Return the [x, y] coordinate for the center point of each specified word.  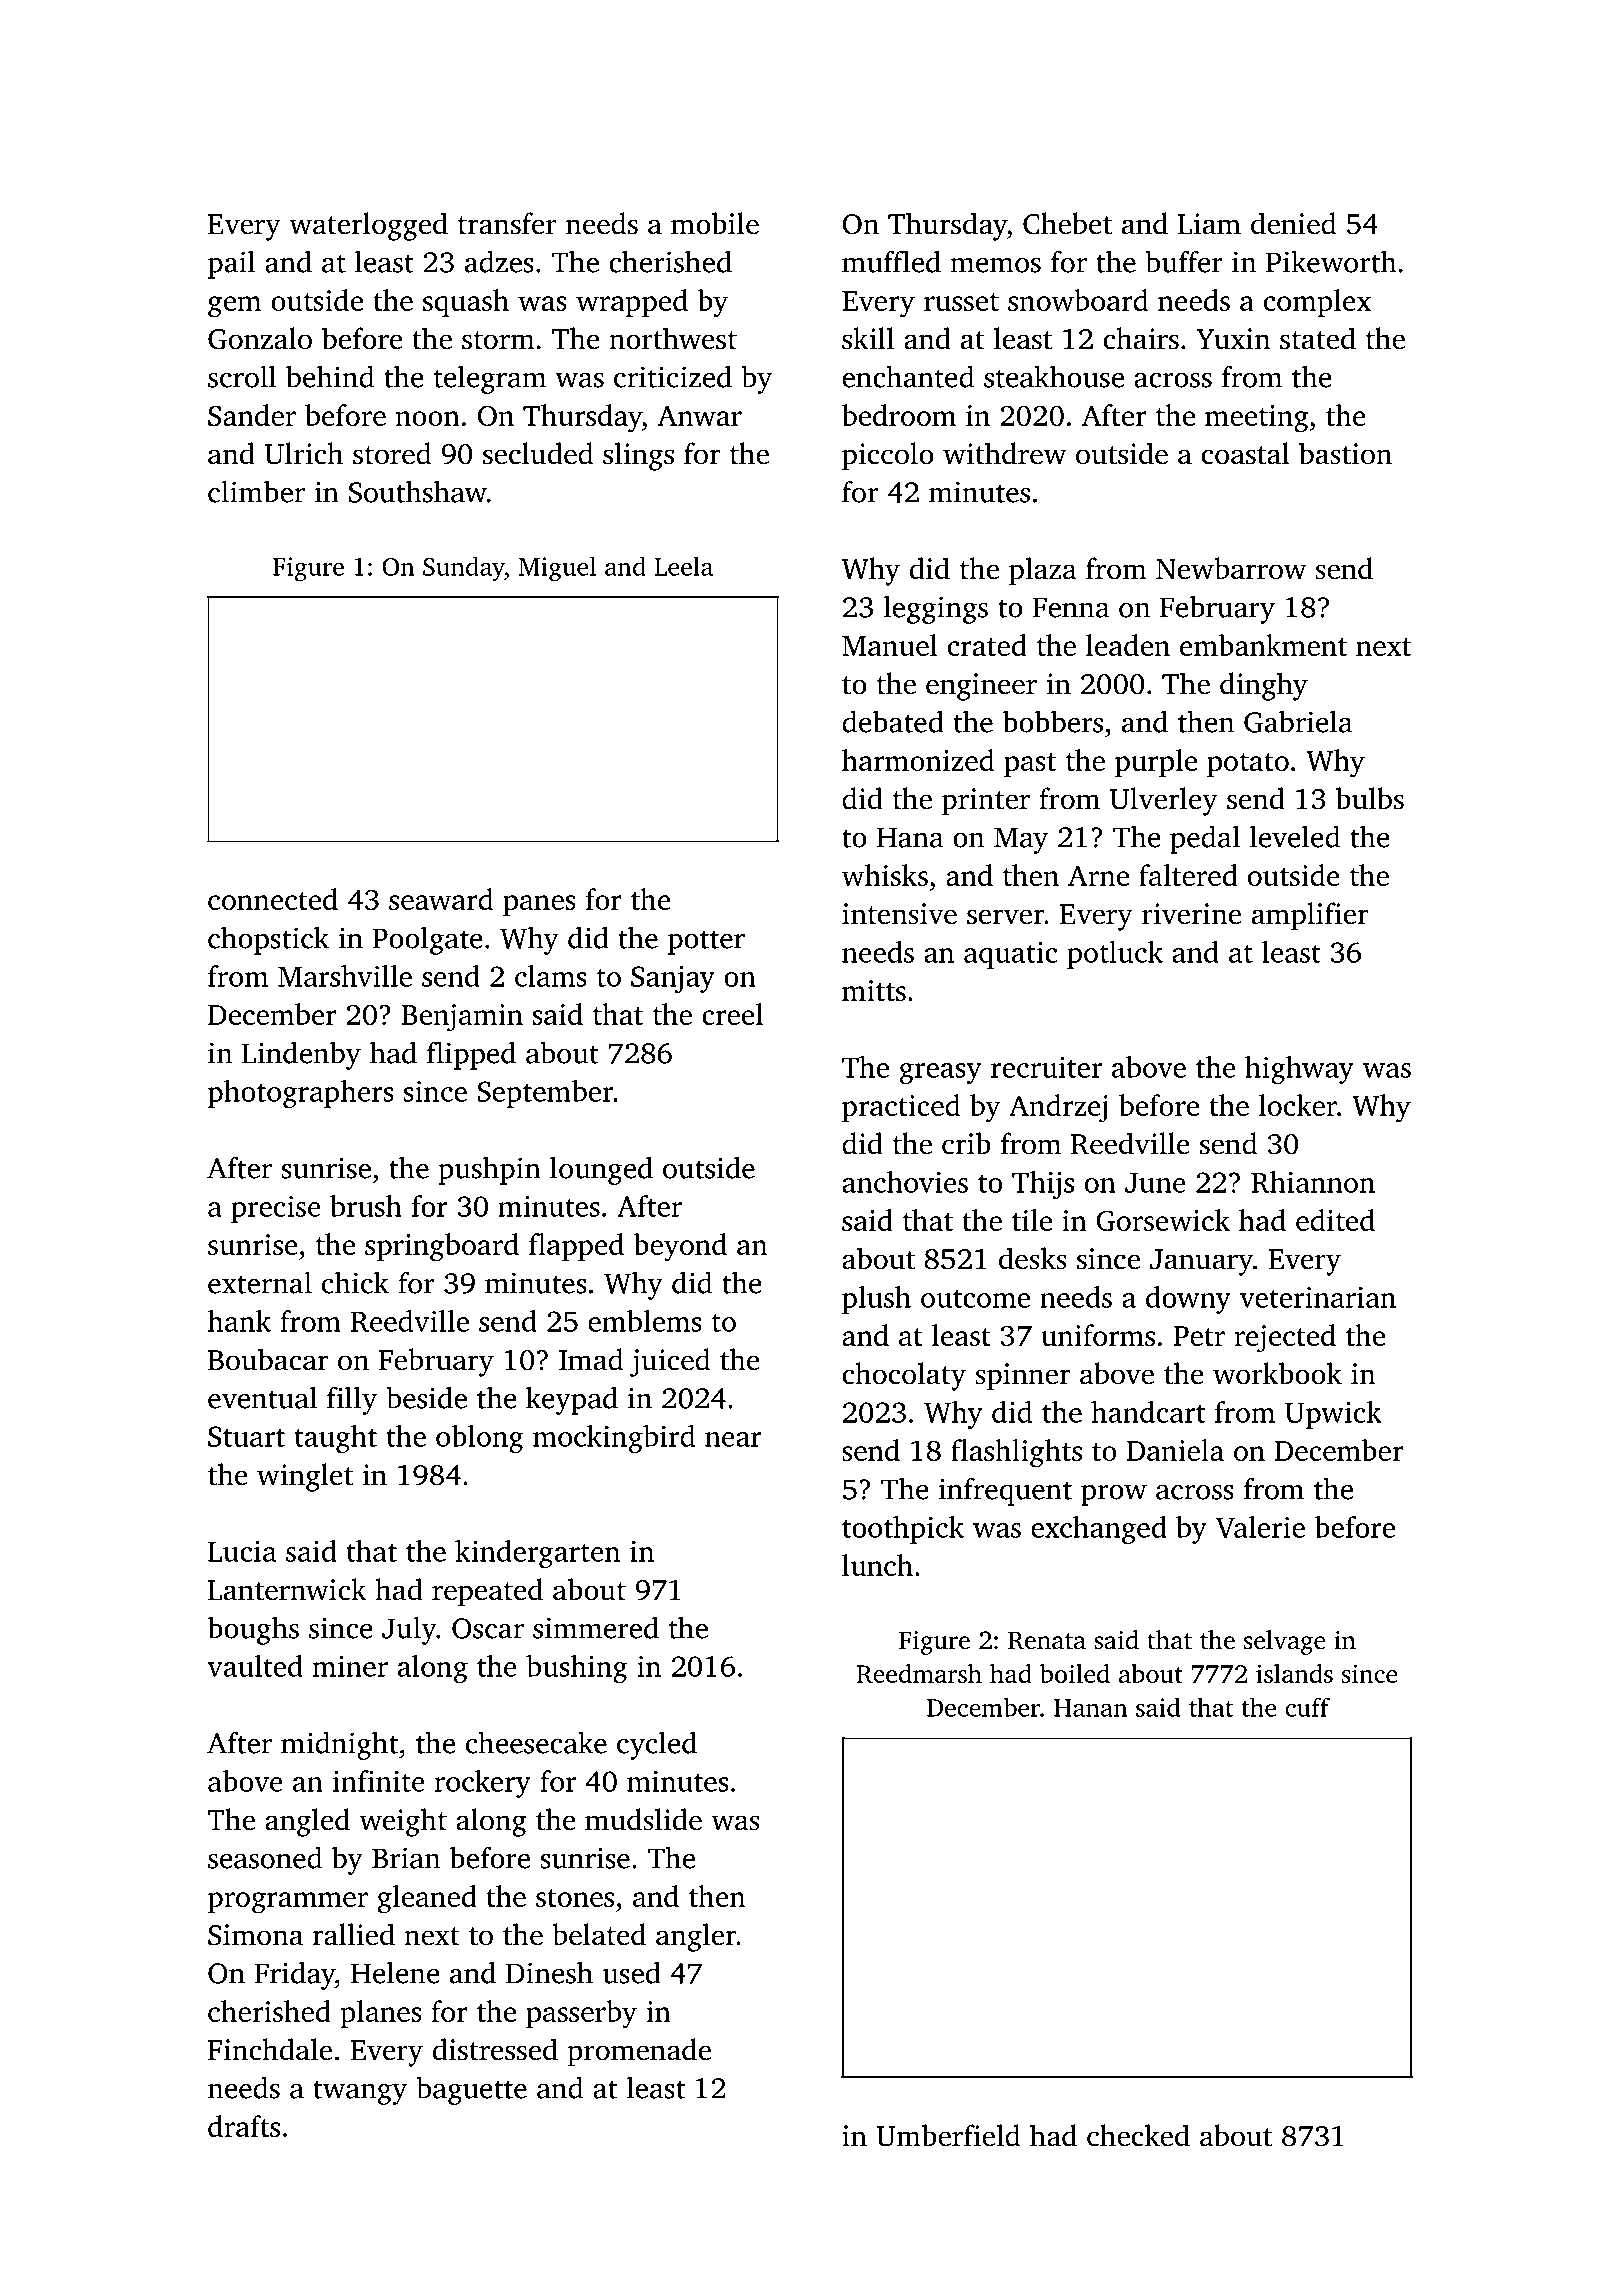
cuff [1307, 1707]
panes [539, 905]
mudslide [643, 1819]
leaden [1128, 645]
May [1021, 840]
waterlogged [368, 226]
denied [1293, 223]
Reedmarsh [919, 1673]
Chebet [1067, 223]
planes [381, 2014]
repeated [487, 1592]
